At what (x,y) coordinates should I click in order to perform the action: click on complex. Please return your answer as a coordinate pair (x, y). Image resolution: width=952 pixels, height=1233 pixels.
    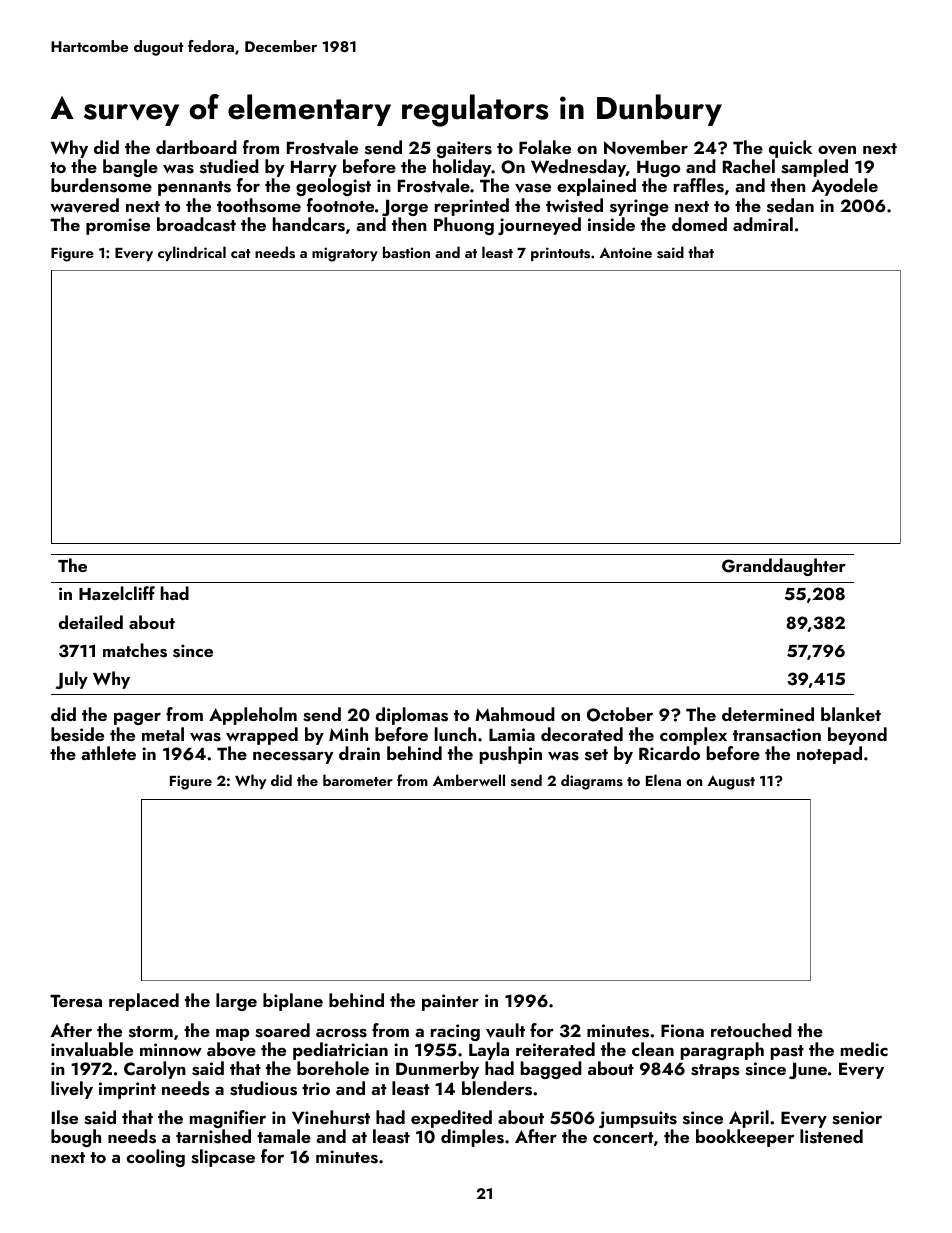
    Looking at the image, I should click on (693, 736).
